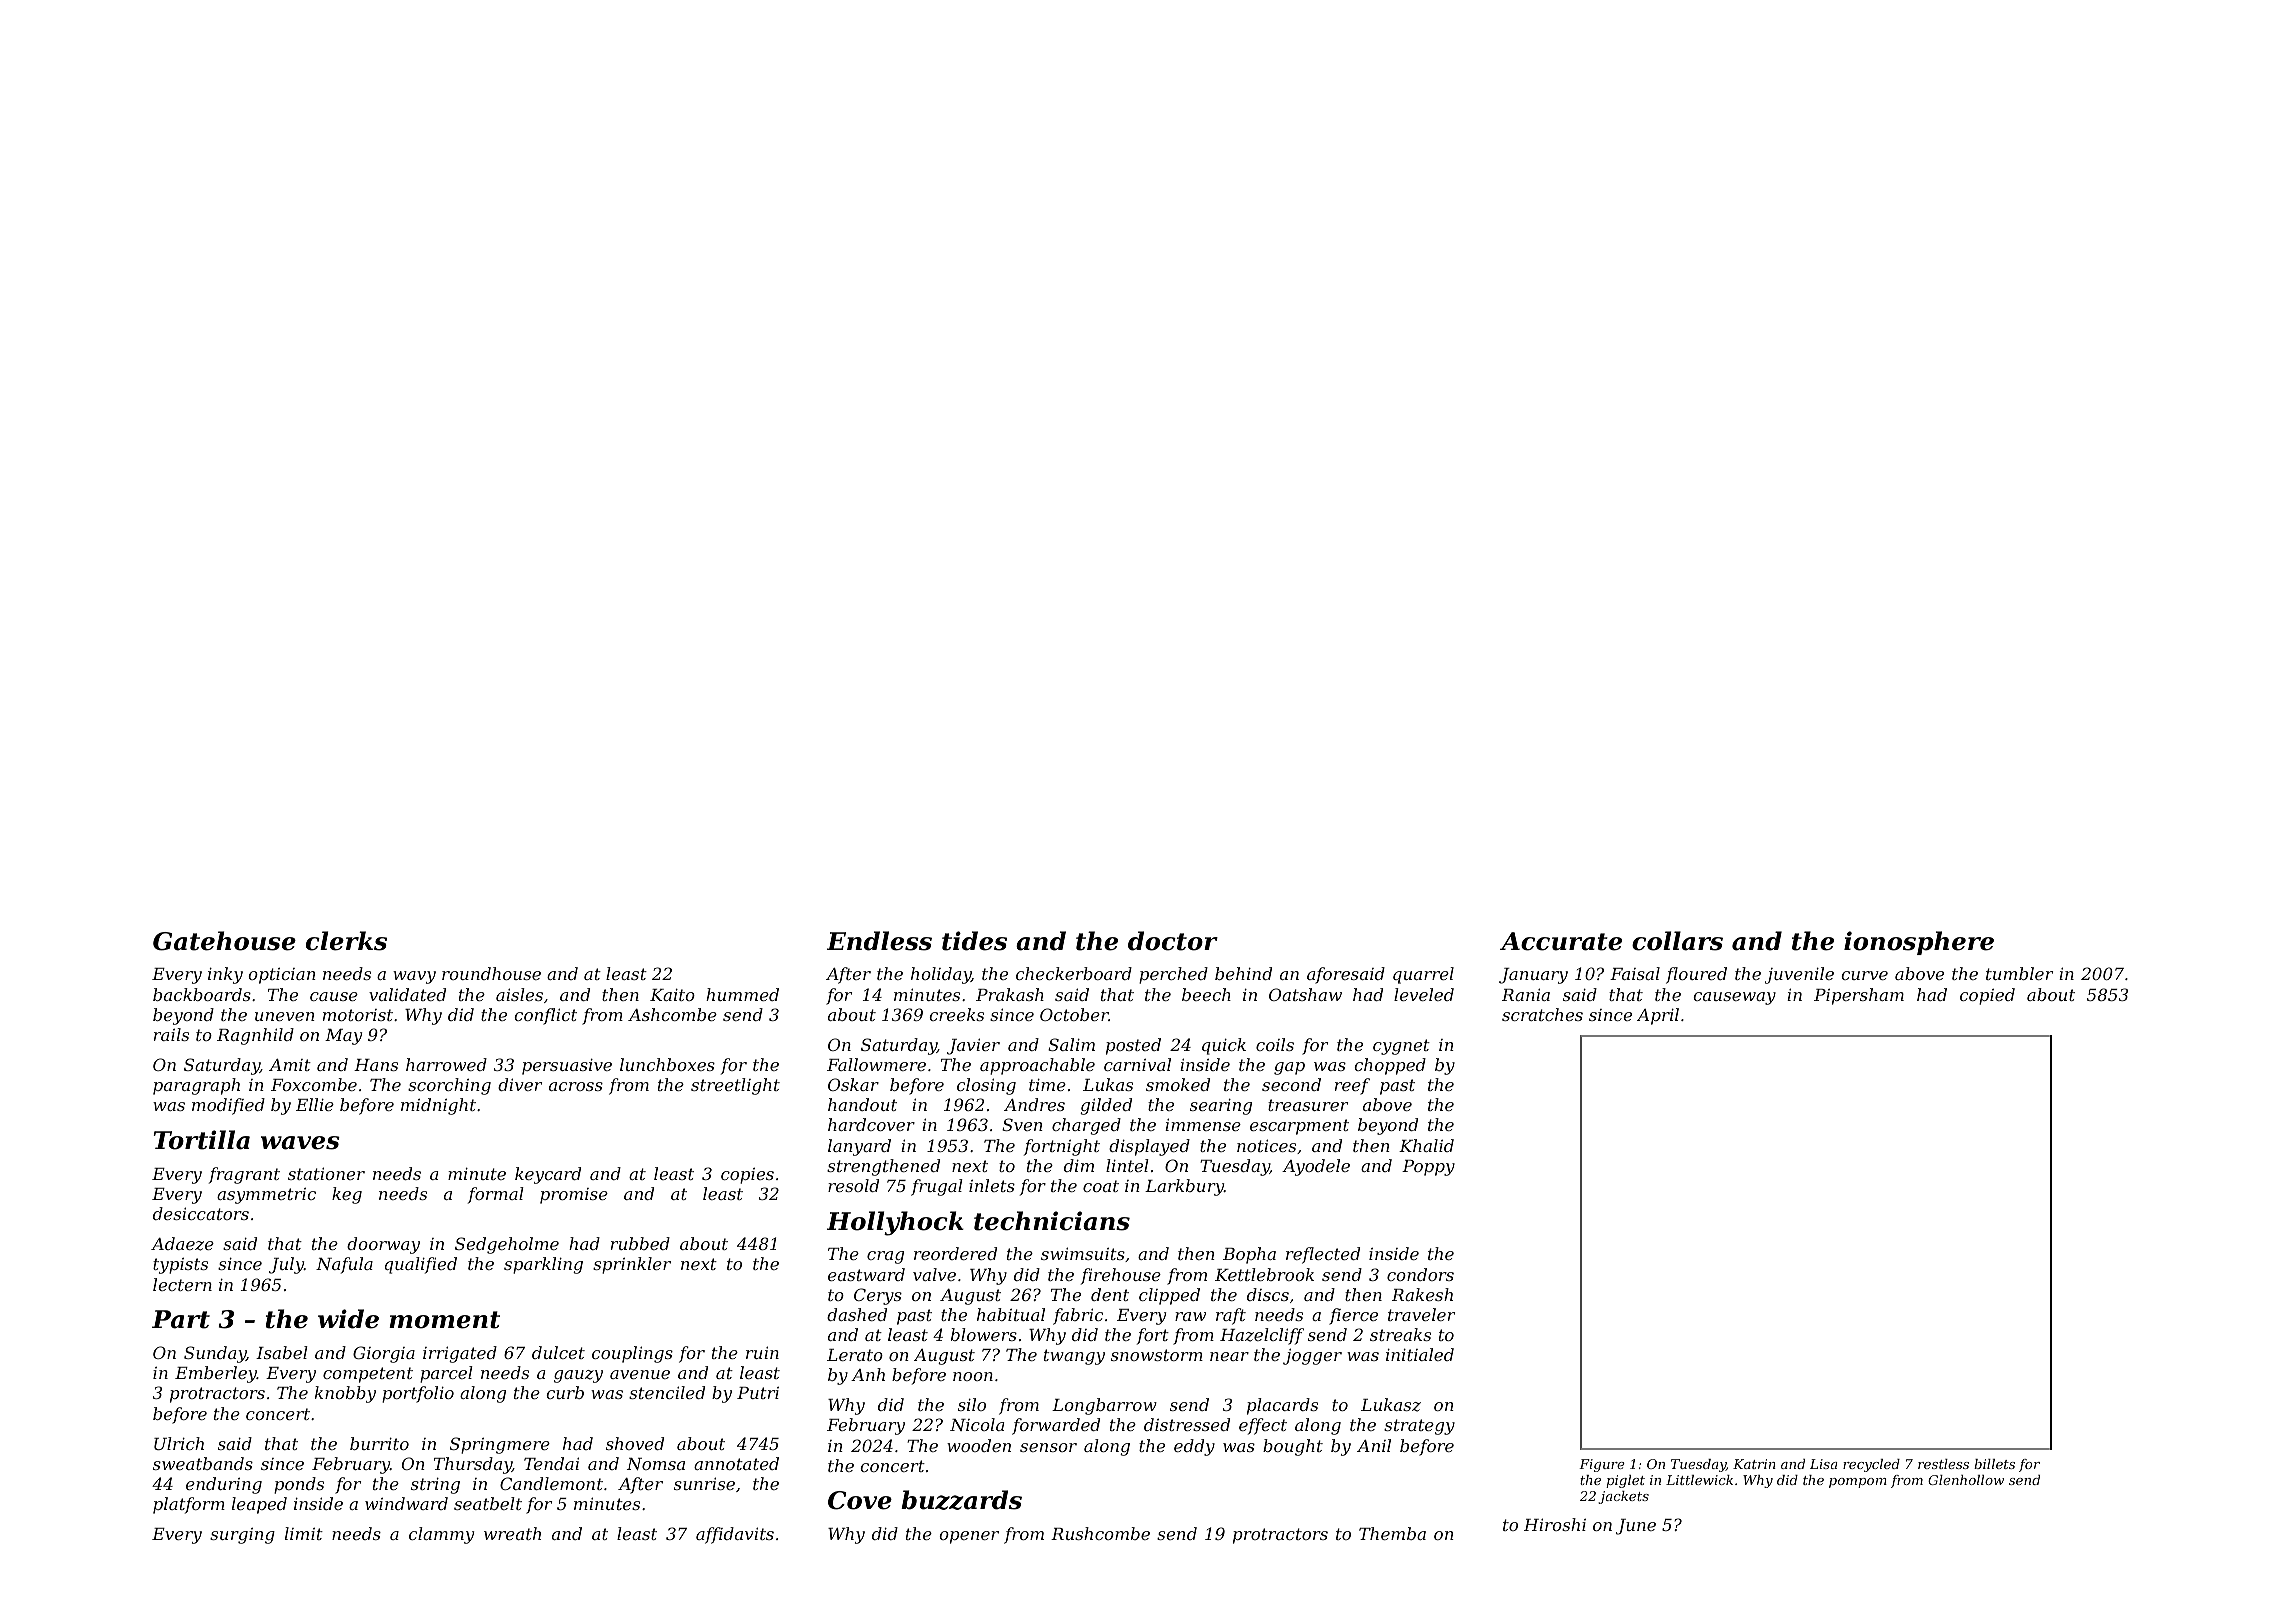  I want to click on condors, so click(1420, 1274).
